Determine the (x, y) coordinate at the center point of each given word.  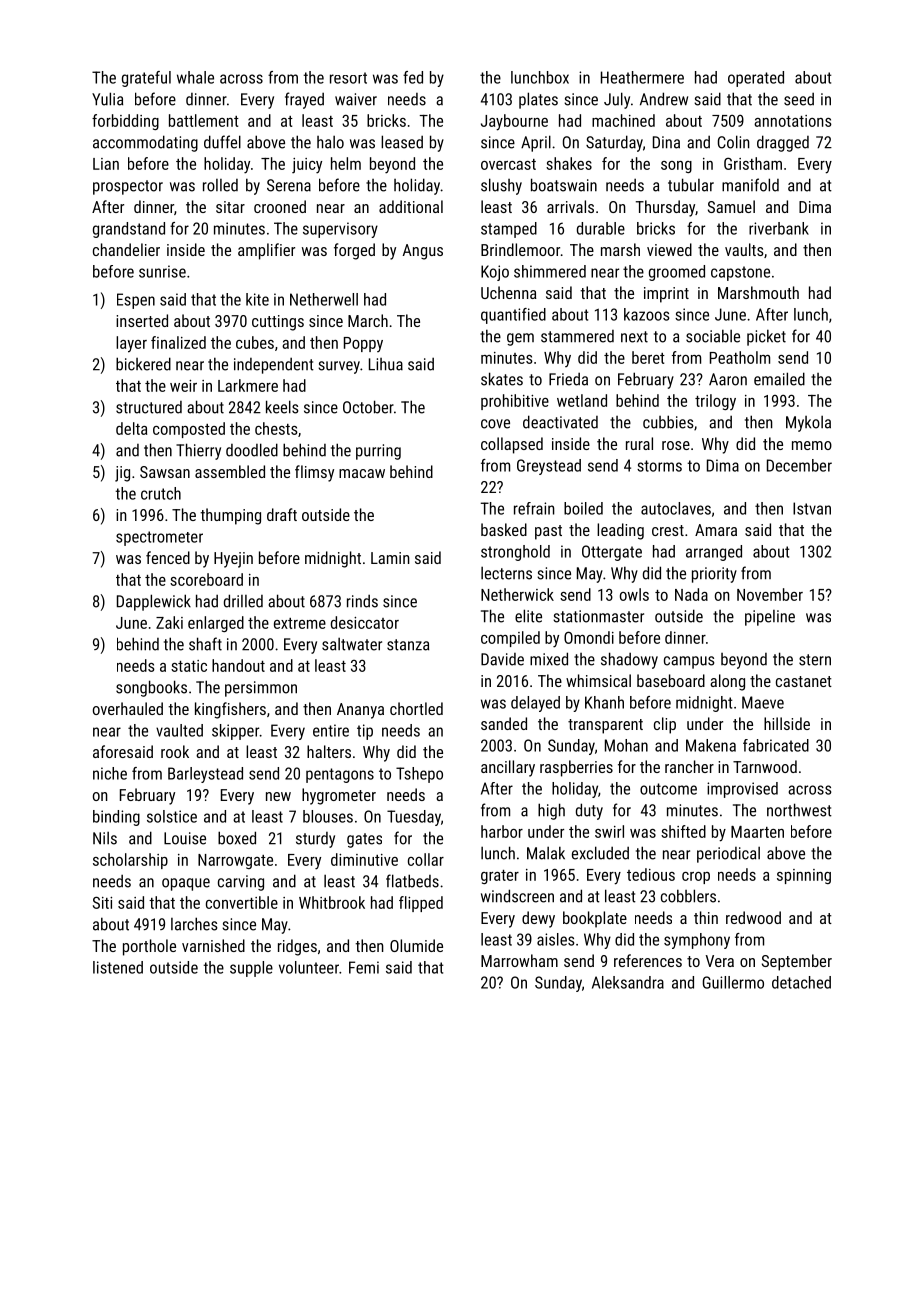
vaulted (179, 730)
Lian (106, 164)
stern (815, 660)
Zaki (169, 622)
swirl (609, 831)
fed (413, 77)
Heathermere (642, 77)
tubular (691, 185)
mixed (549, 659)
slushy (501, 186)
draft (282, 514)
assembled (230, 471)
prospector (128, 187)
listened (118, 967)
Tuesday (414, 818)
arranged (714, 553)
